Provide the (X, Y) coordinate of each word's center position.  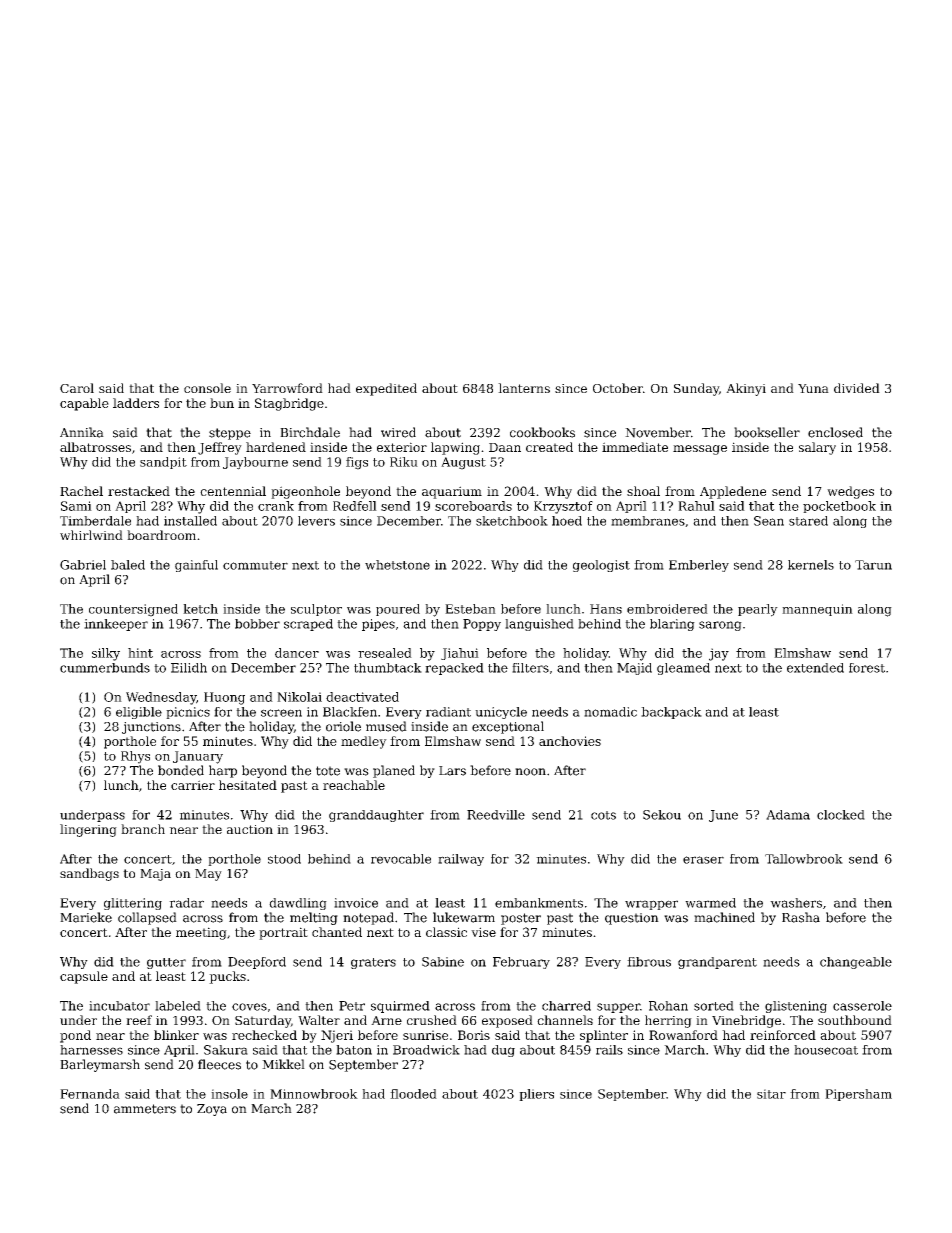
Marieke (86, 917)
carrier (193, 785)
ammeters (145, 1109)
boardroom (161, 535)
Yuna (813, 388)
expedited (386, 389)
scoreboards (473, 506)
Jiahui (460, 654)
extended (815, 668)
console (207, 388)
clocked (841, 815)
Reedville (496, 815)
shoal (643, 491)
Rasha (801, 917)
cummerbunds (105, 668)
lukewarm (464, 917)
